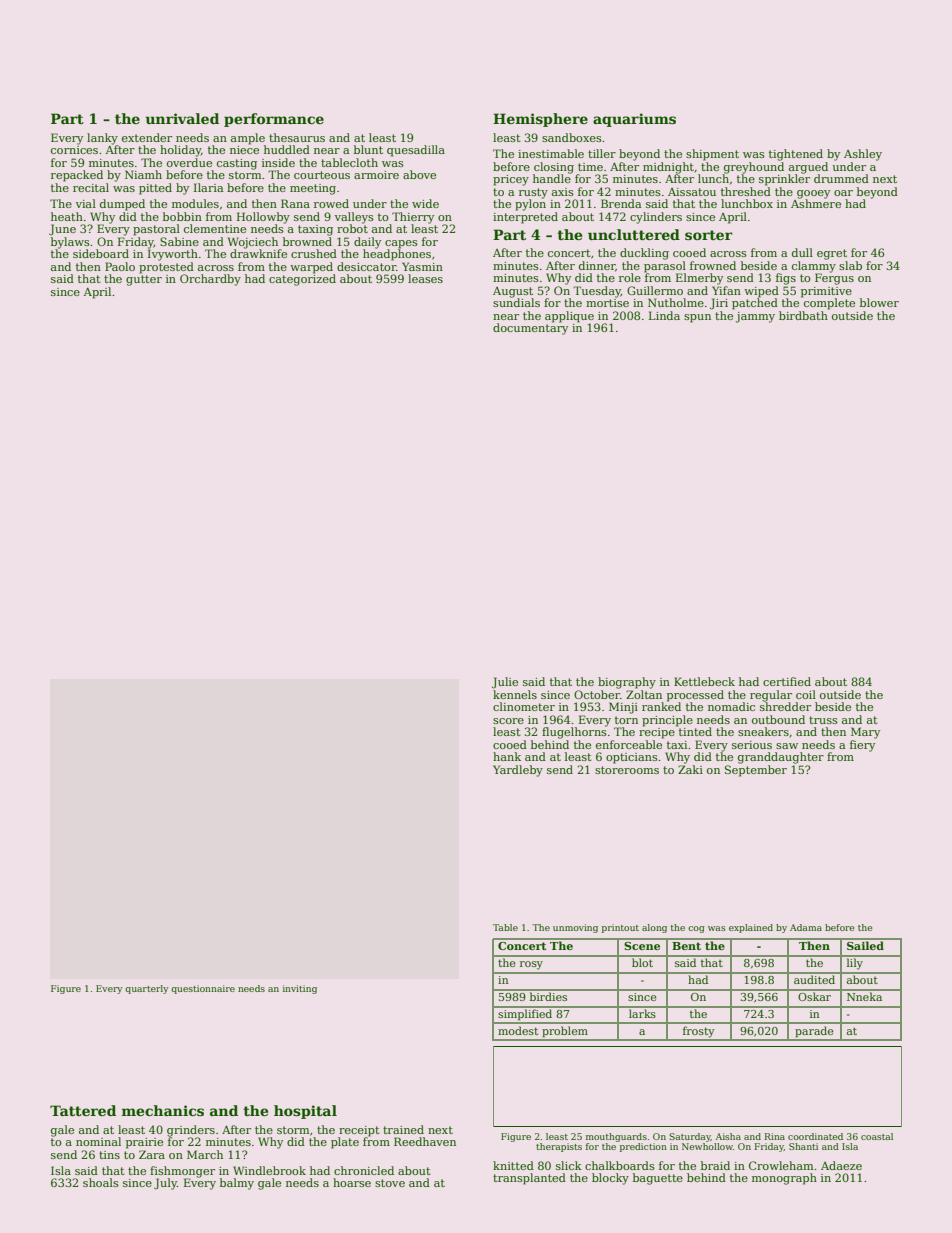  I want to click on inviting, so click(300, 989).
